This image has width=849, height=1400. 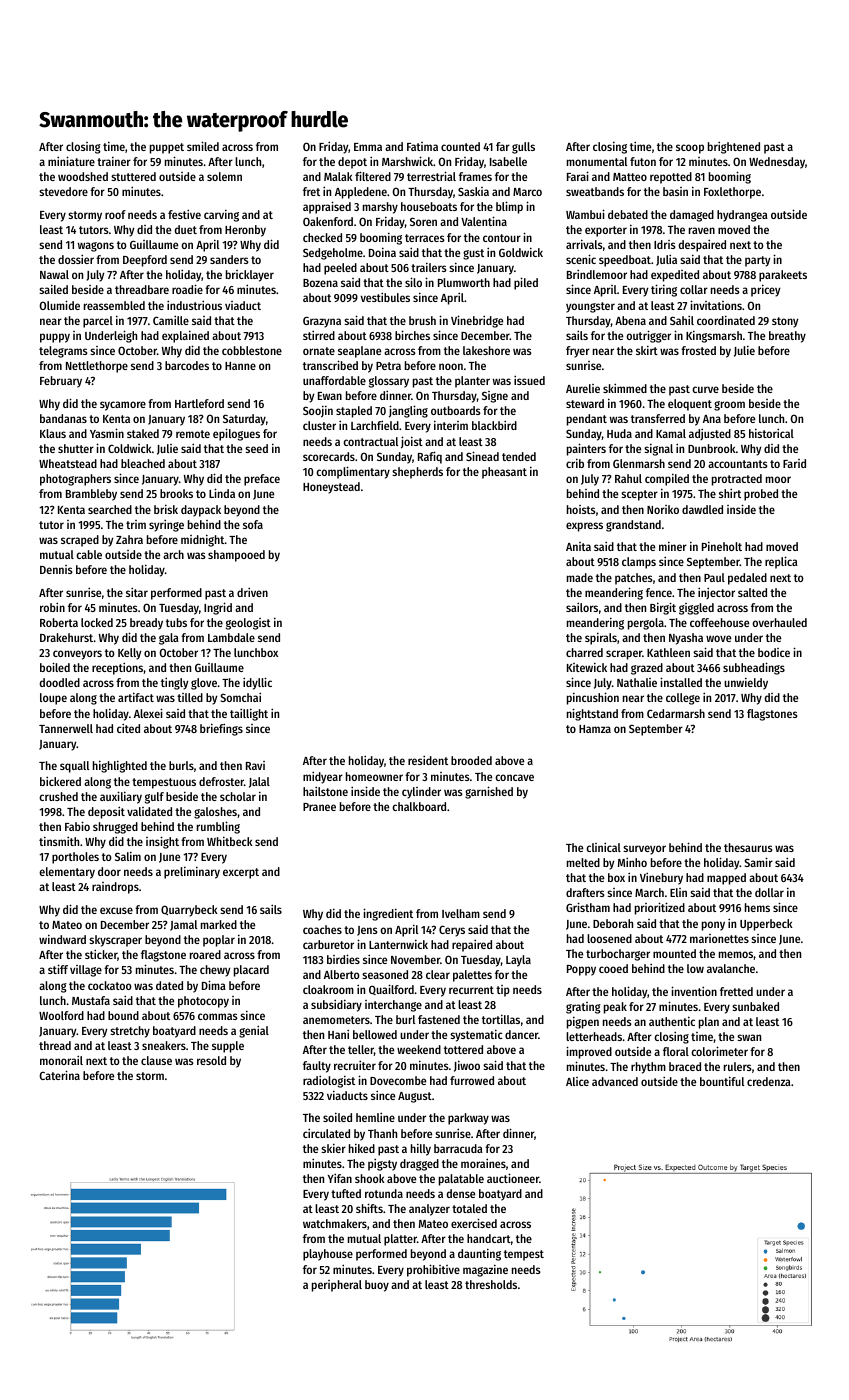 What do you see at coordinates (328, 1255) in the image?
I see `playhouse` at bounding box center [328, 1255].
